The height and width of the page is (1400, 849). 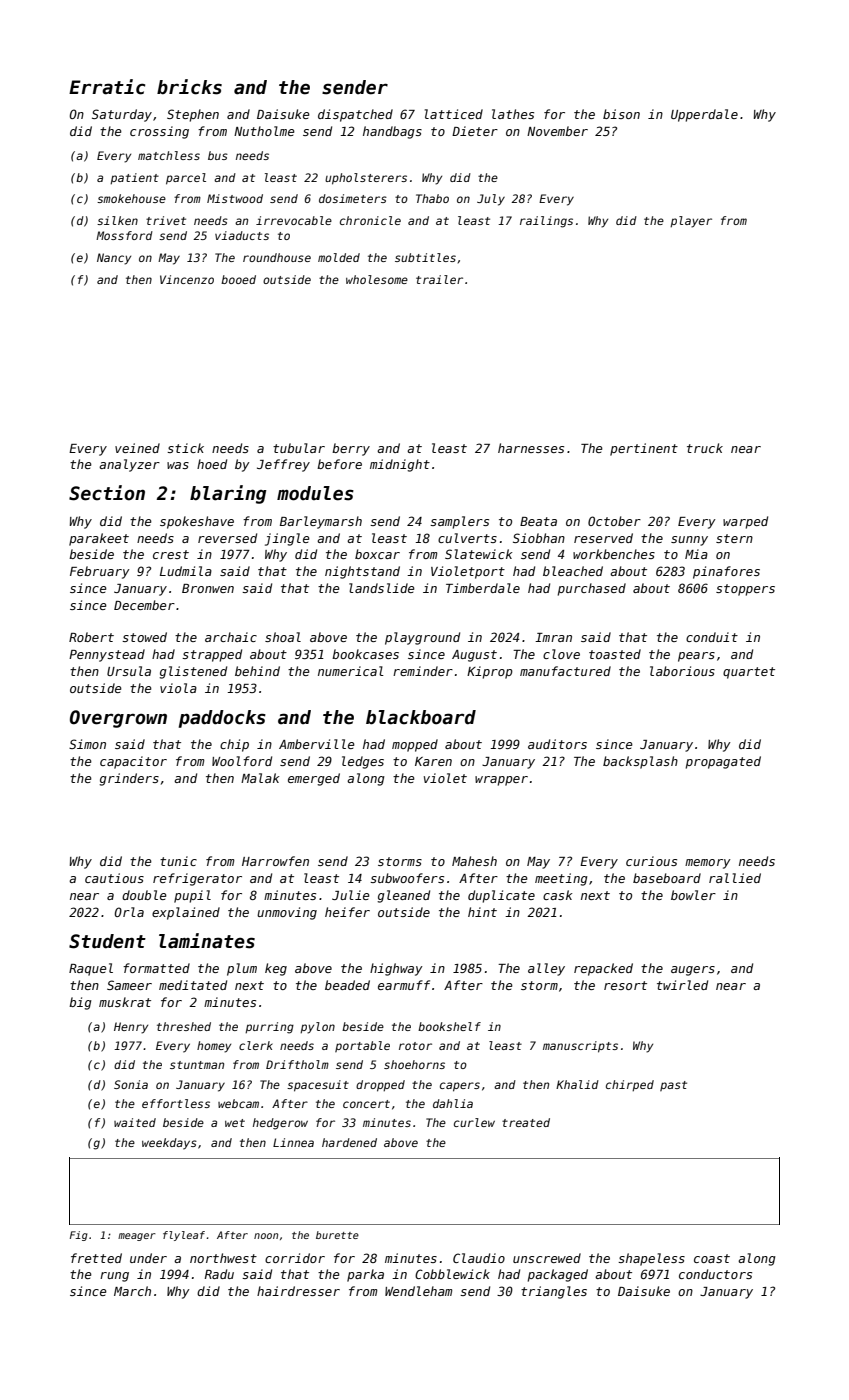 What do you see at coordinates (422, 638) in the page?
I see `playground` at bounding box center [422, 638].
